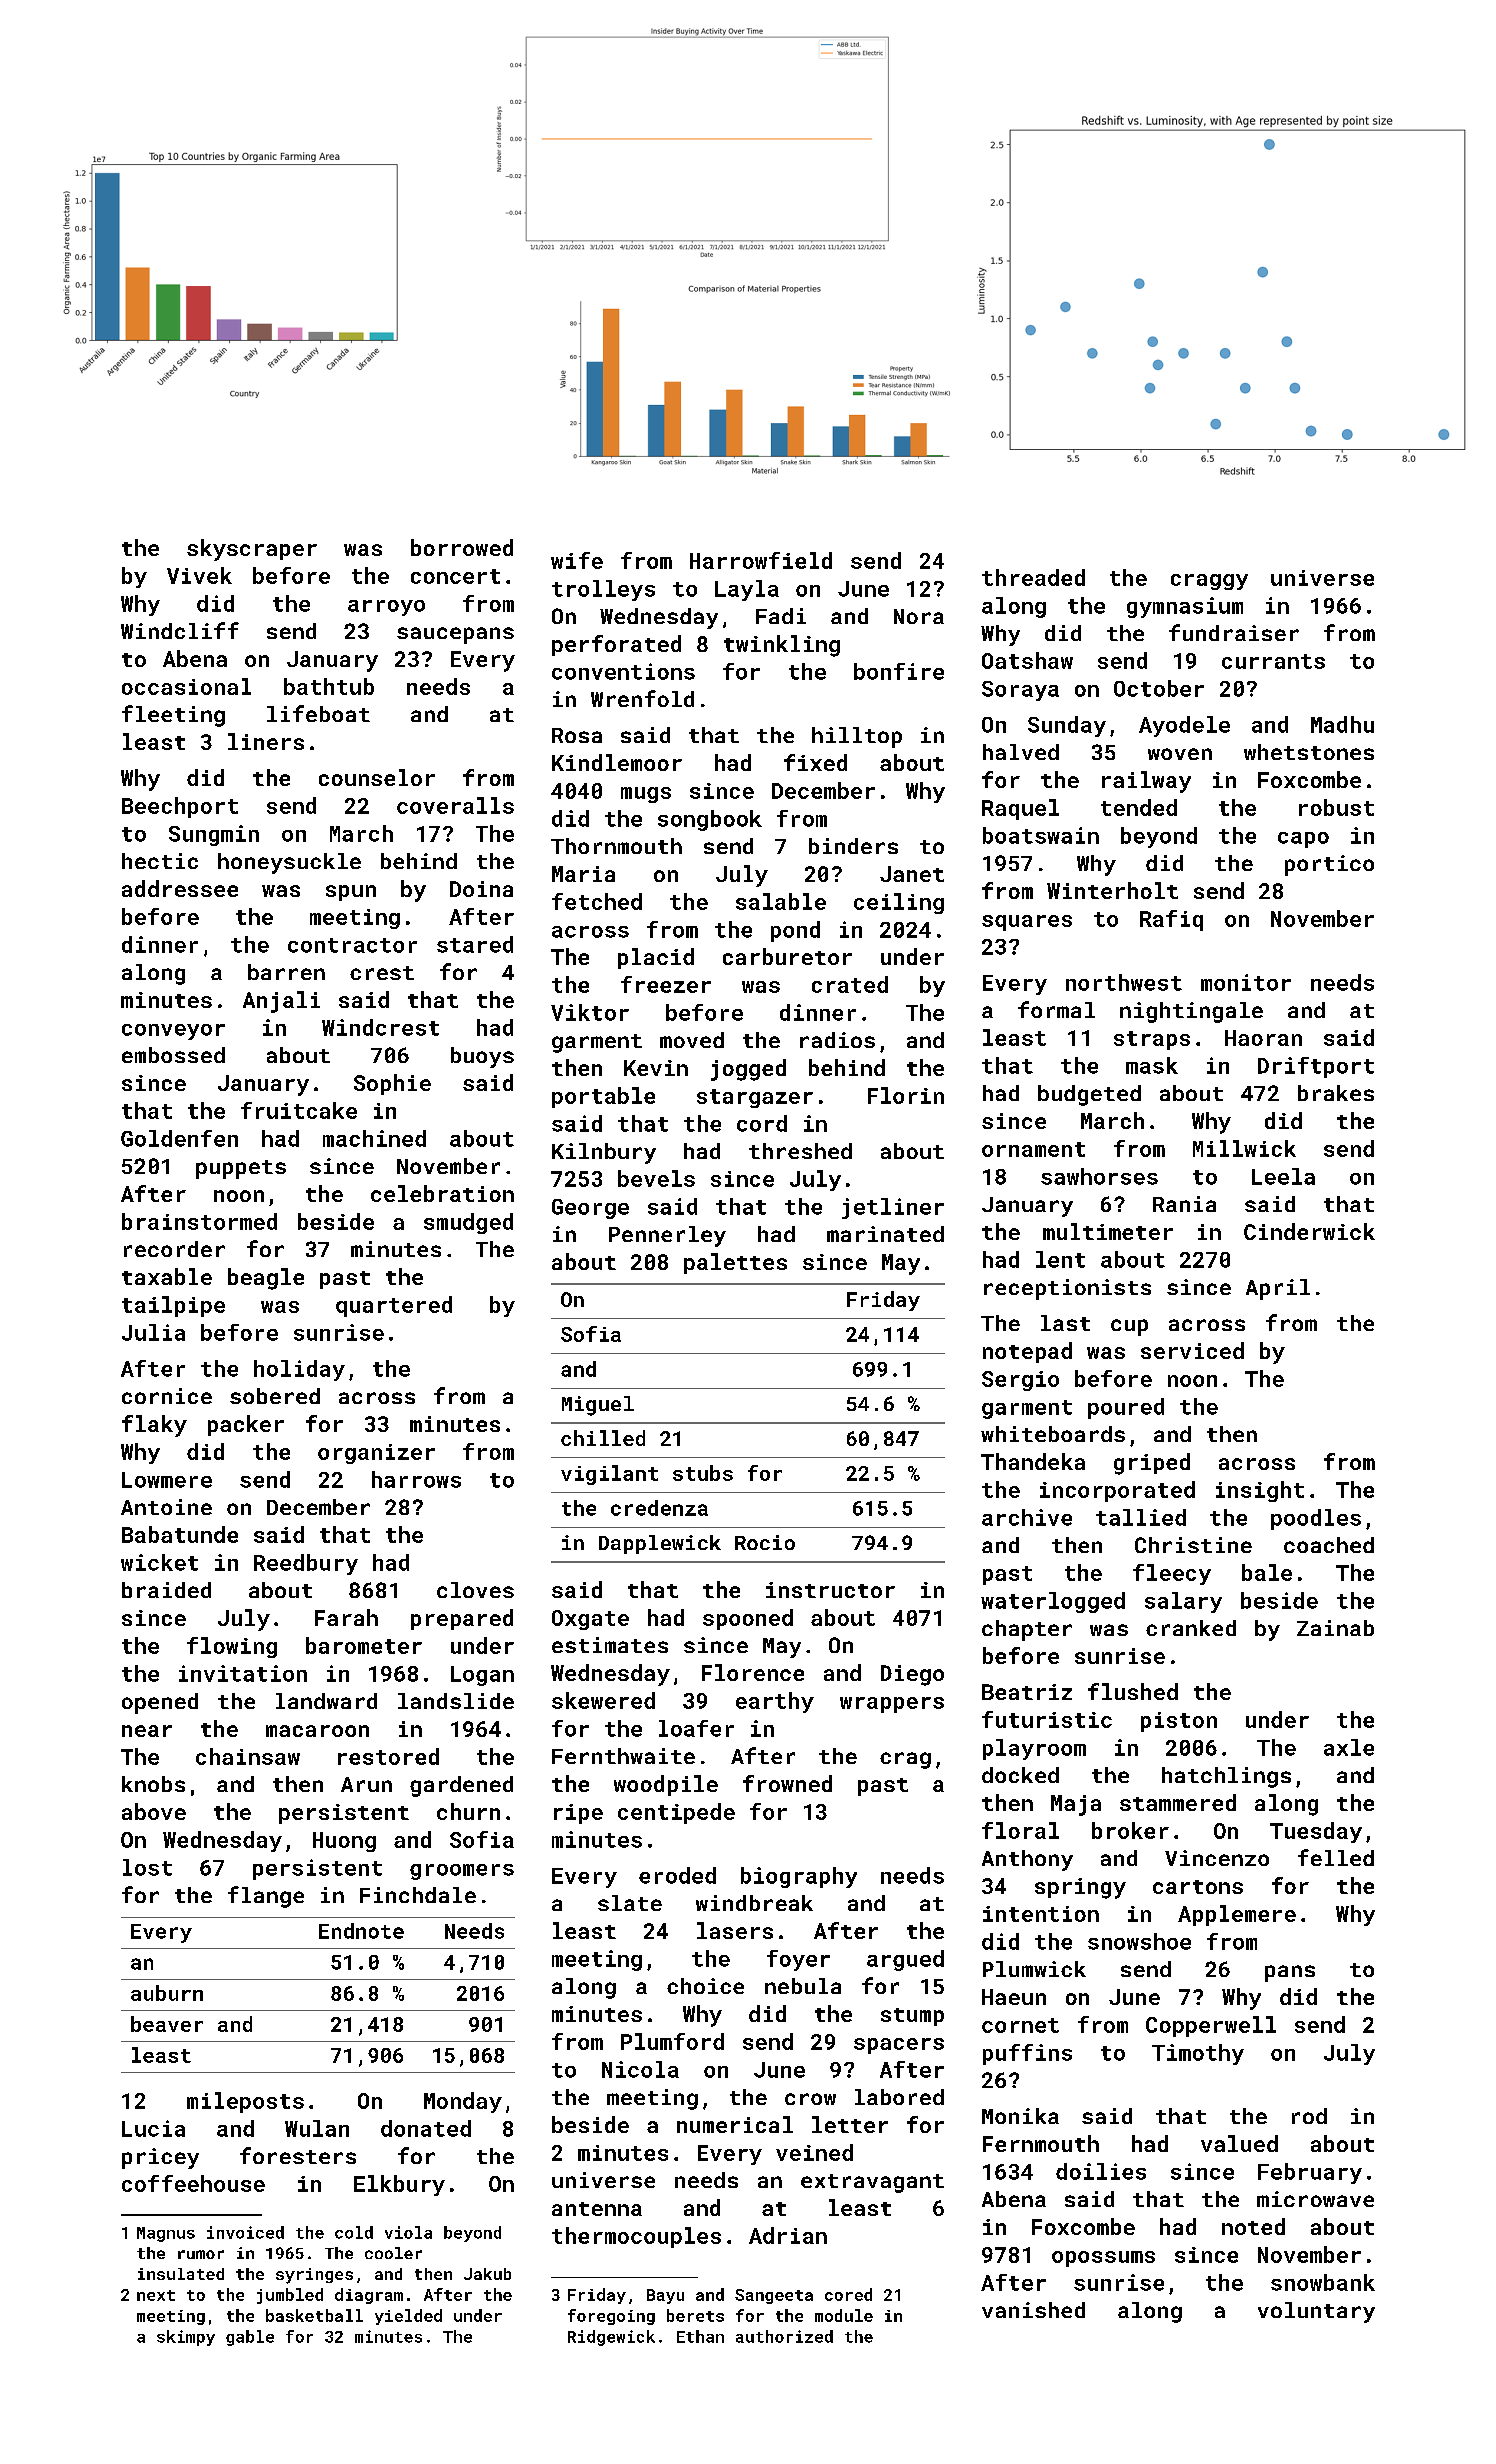 The height and width of the screenshot is (2464, 1496). What do you see at coordinates (306, 1564) in the screenshot?
I see `Reedbury` at bounding box center [306, 1564].
